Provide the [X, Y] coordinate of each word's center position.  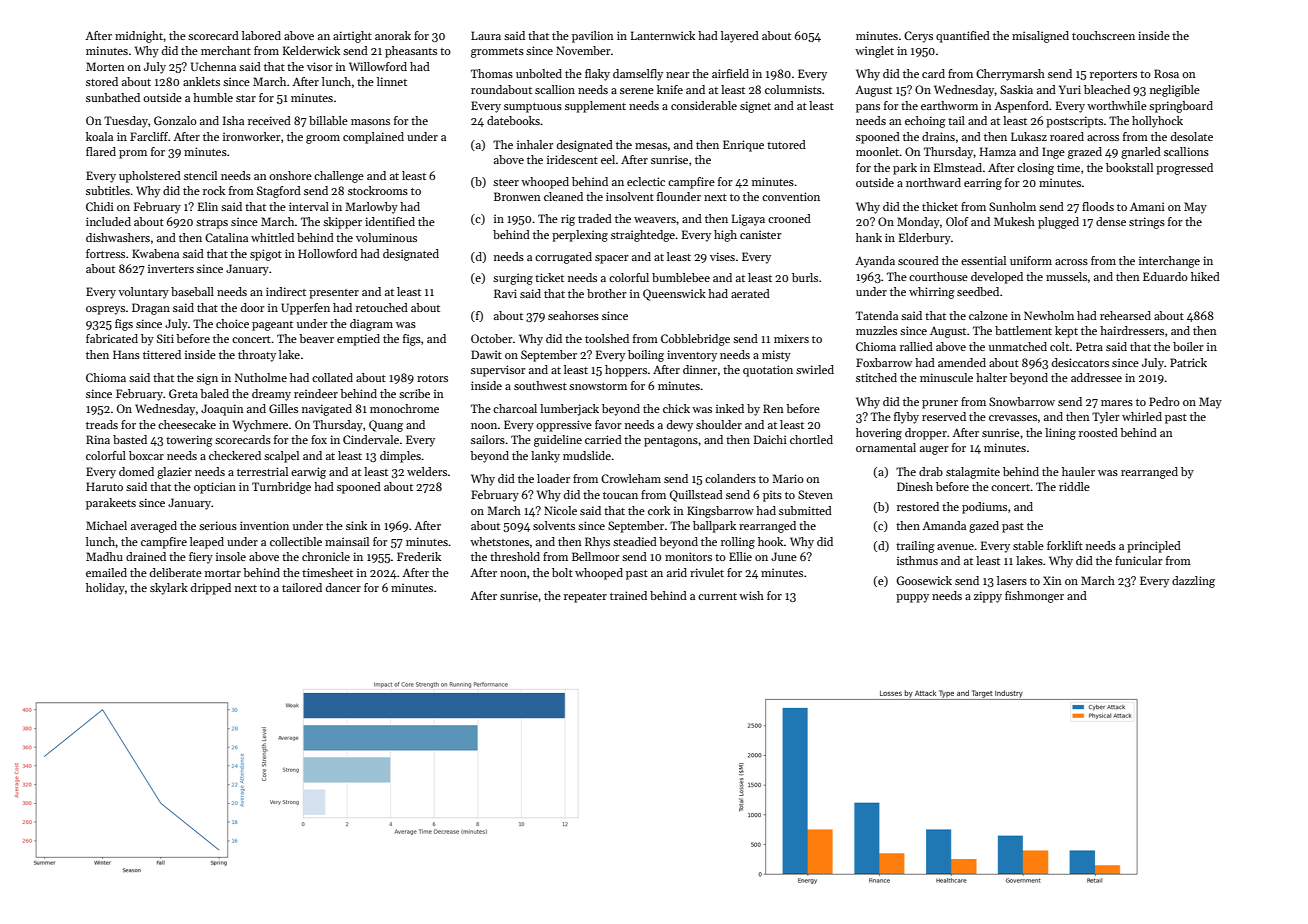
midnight [139, 37]
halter [991, 377]
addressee [1096, 377]
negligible [1175, 91]
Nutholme [261, 377]
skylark [169, 589]
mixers [791, 338]
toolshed [607, 338]
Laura [486, 35]
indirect [286, 291]
